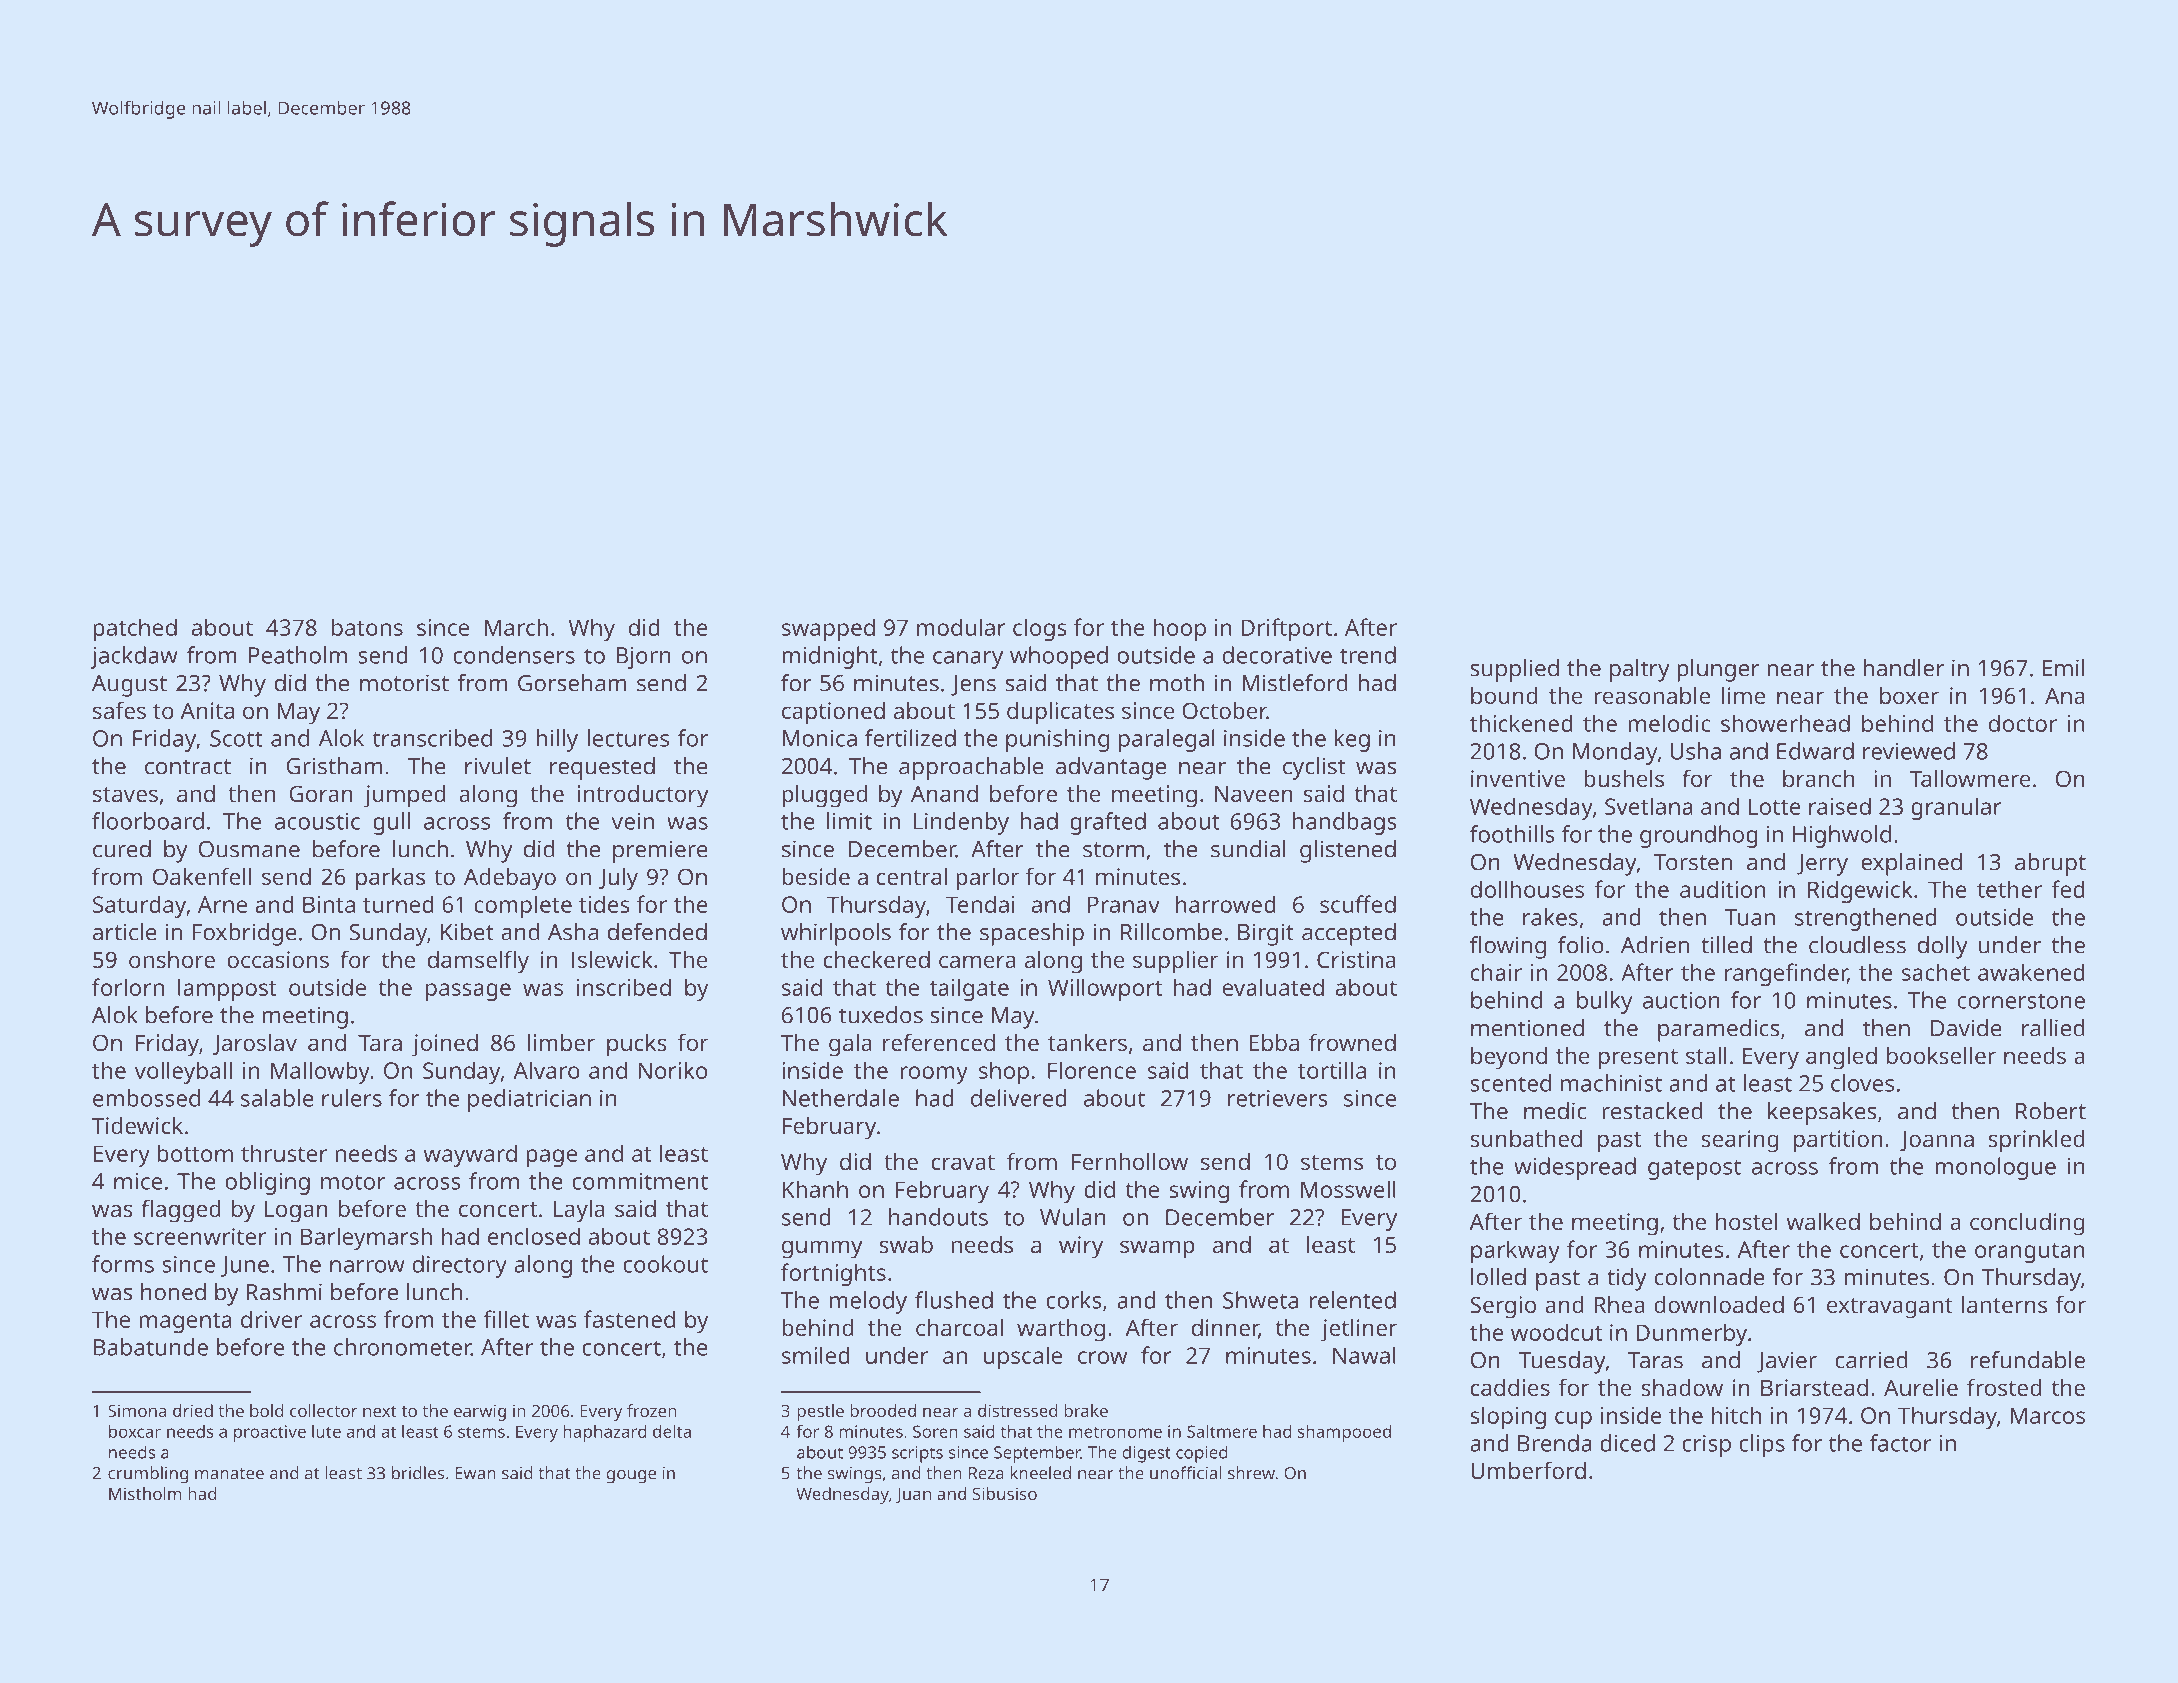 This image has width=2178, height=1683. What do you see at coordinates (1368, 655) in the image?
I see `trend` at bounding box center [1368, 655].
